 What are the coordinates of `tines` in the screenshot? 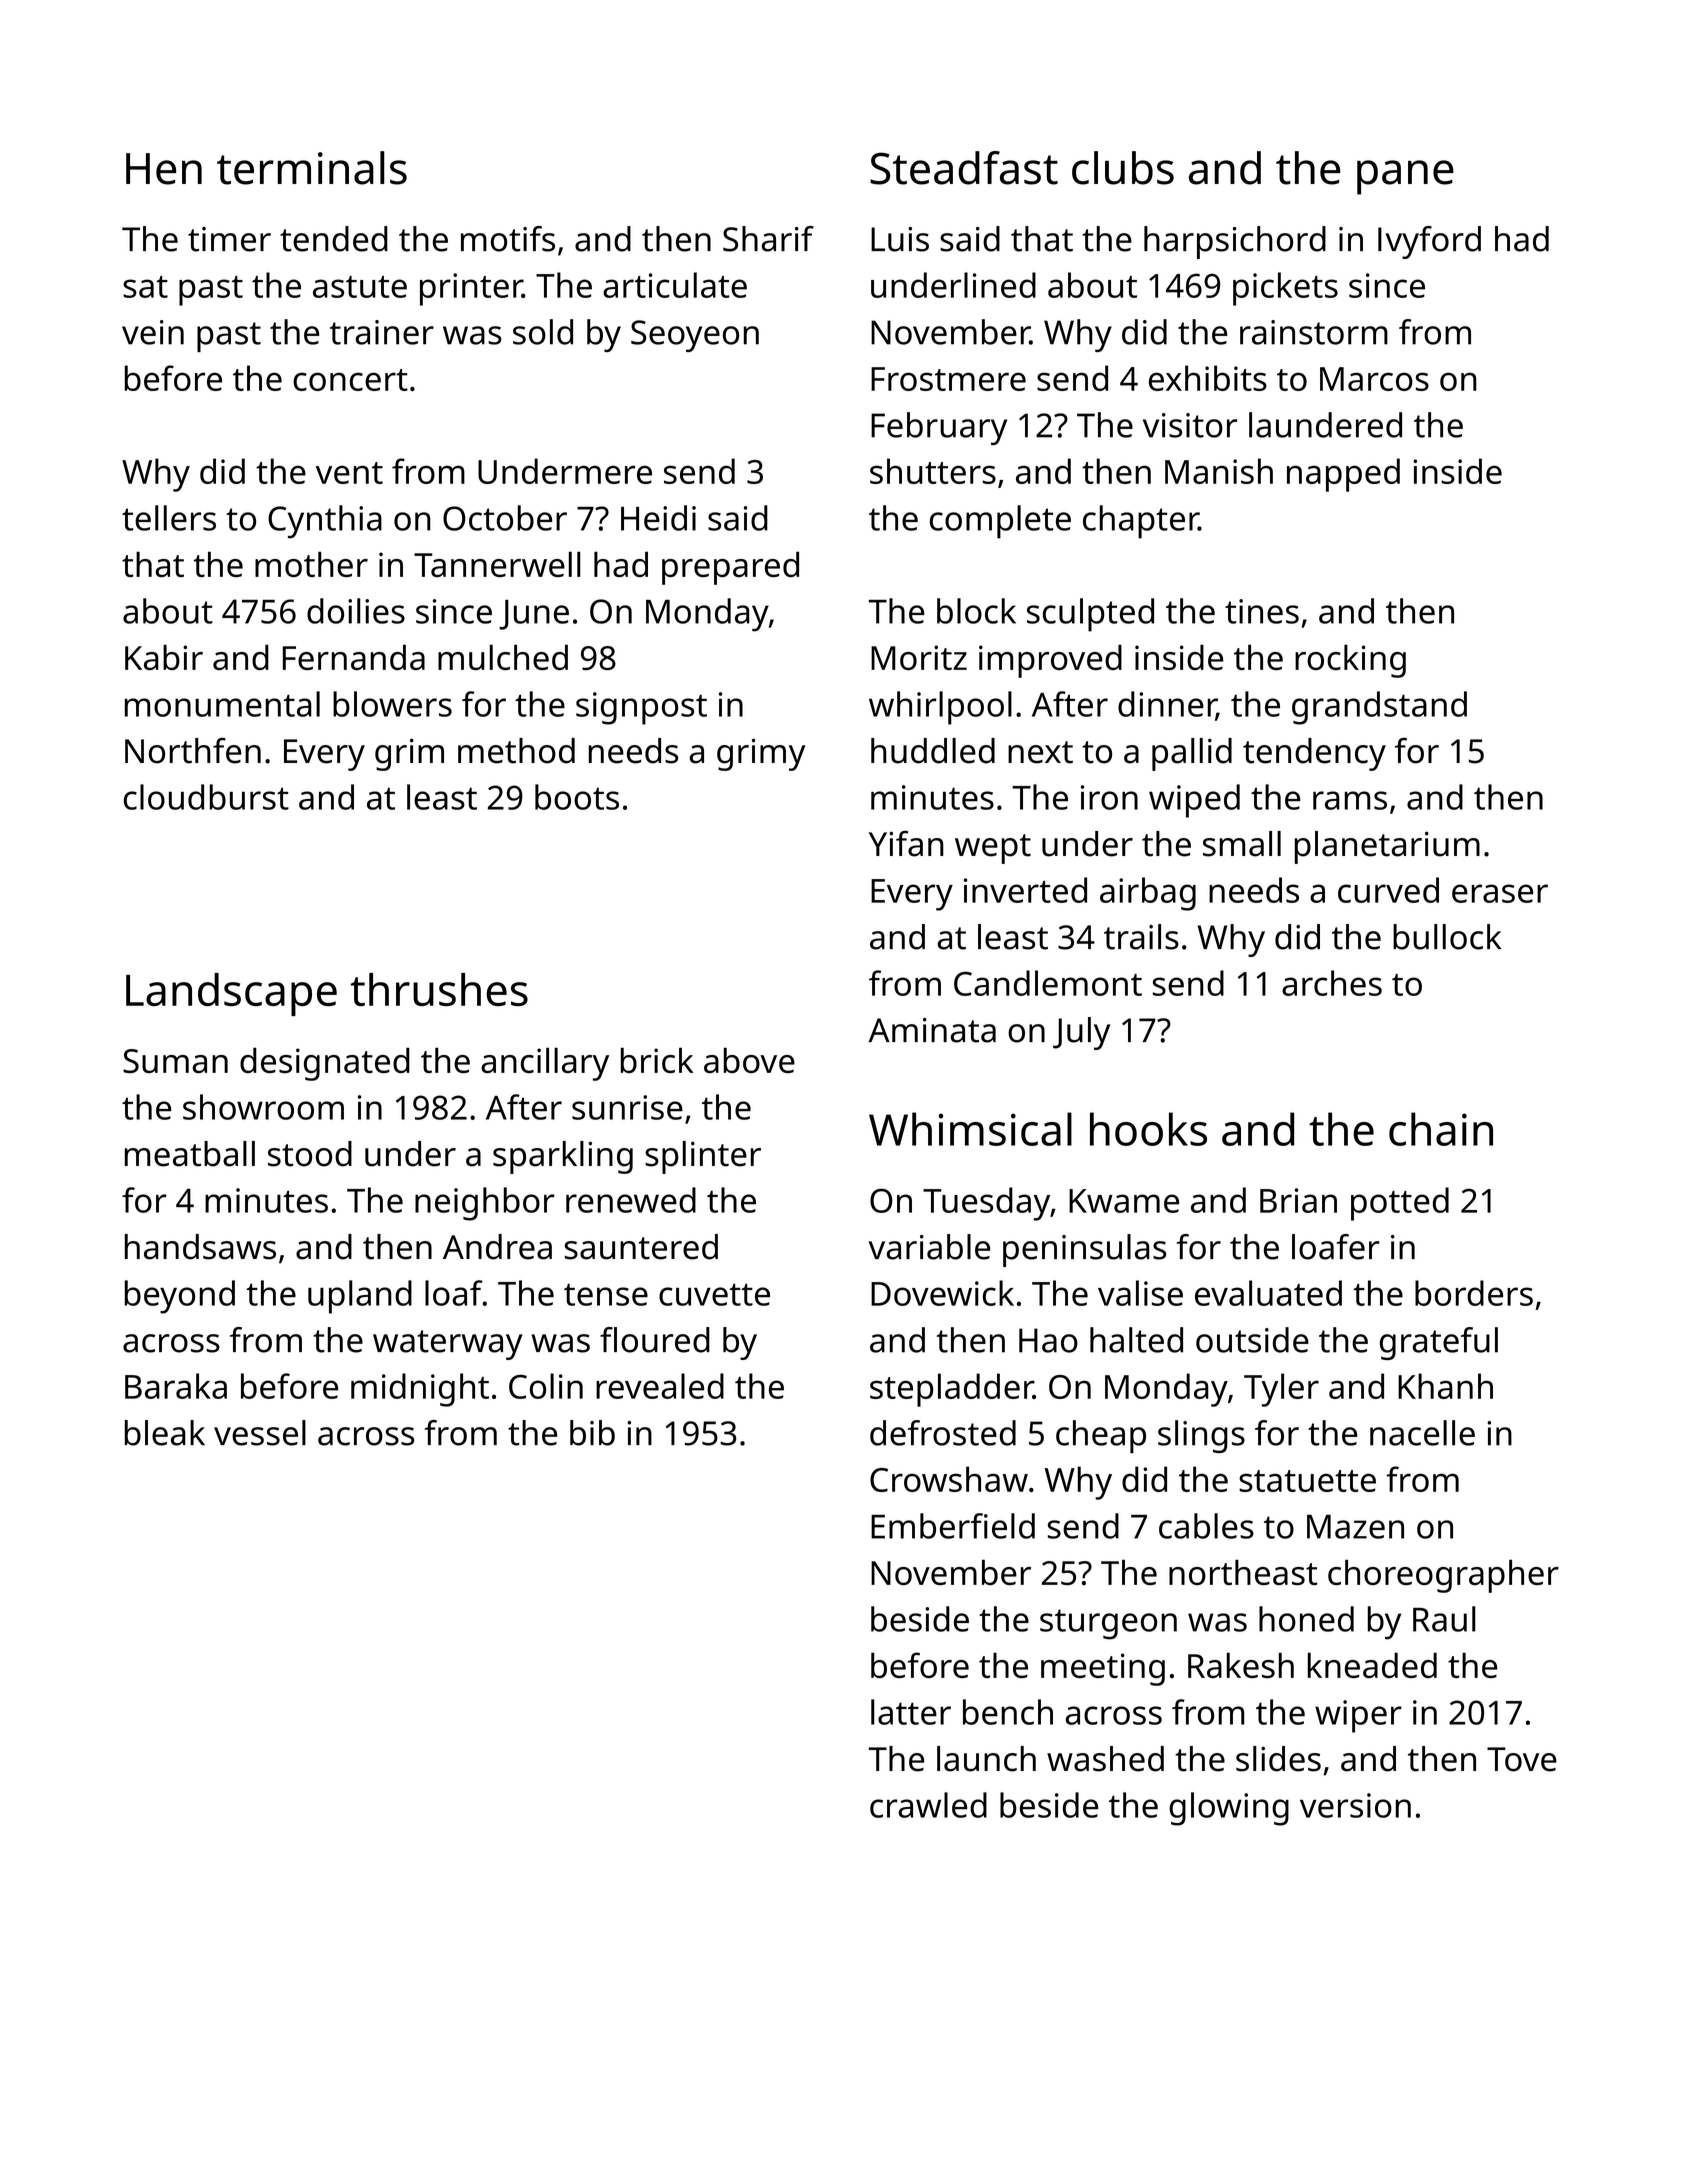 It's located at (1262, 611).
